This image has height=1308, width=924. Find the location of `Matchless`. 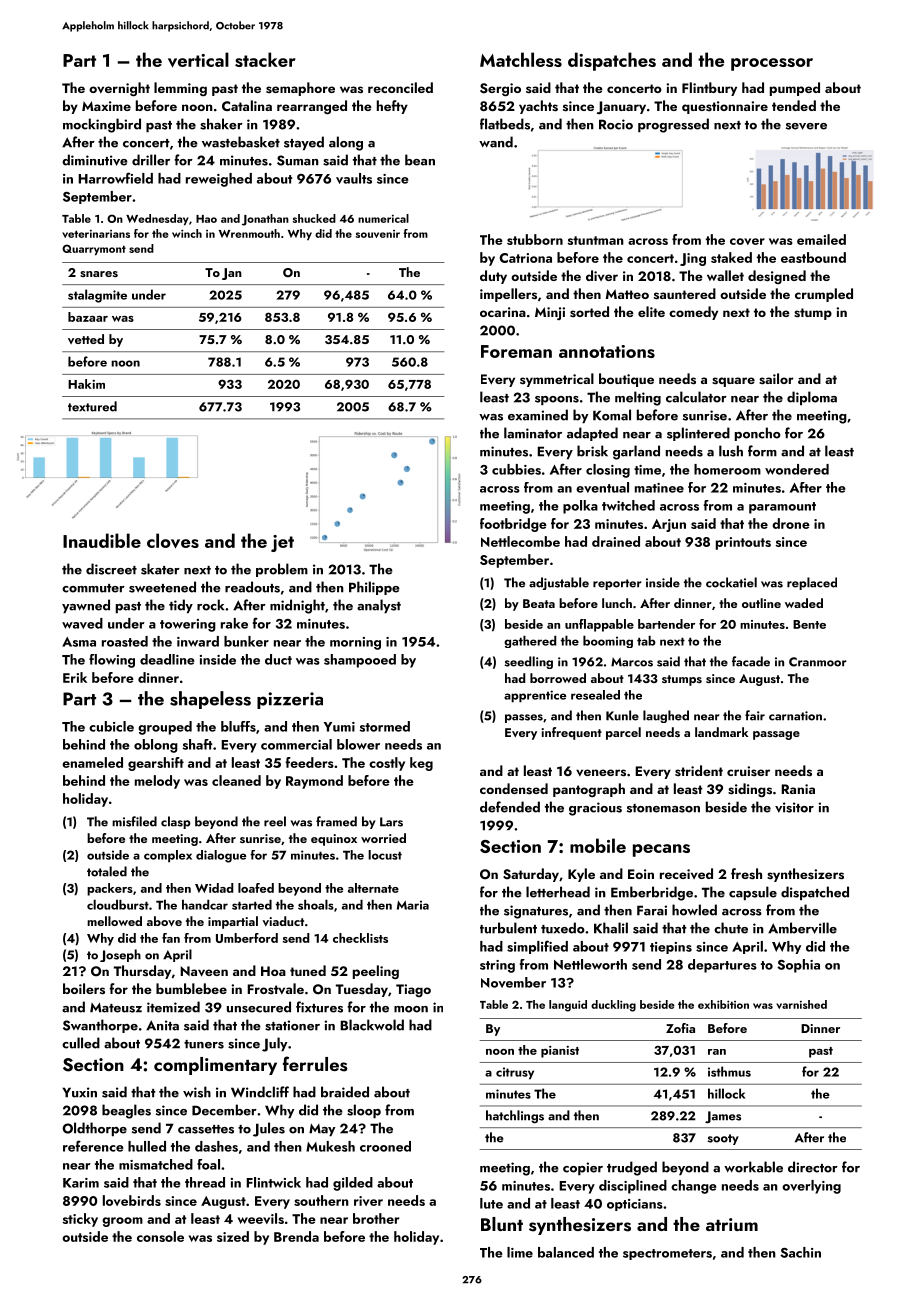

Matchless is located at coordinates (521, 59).
